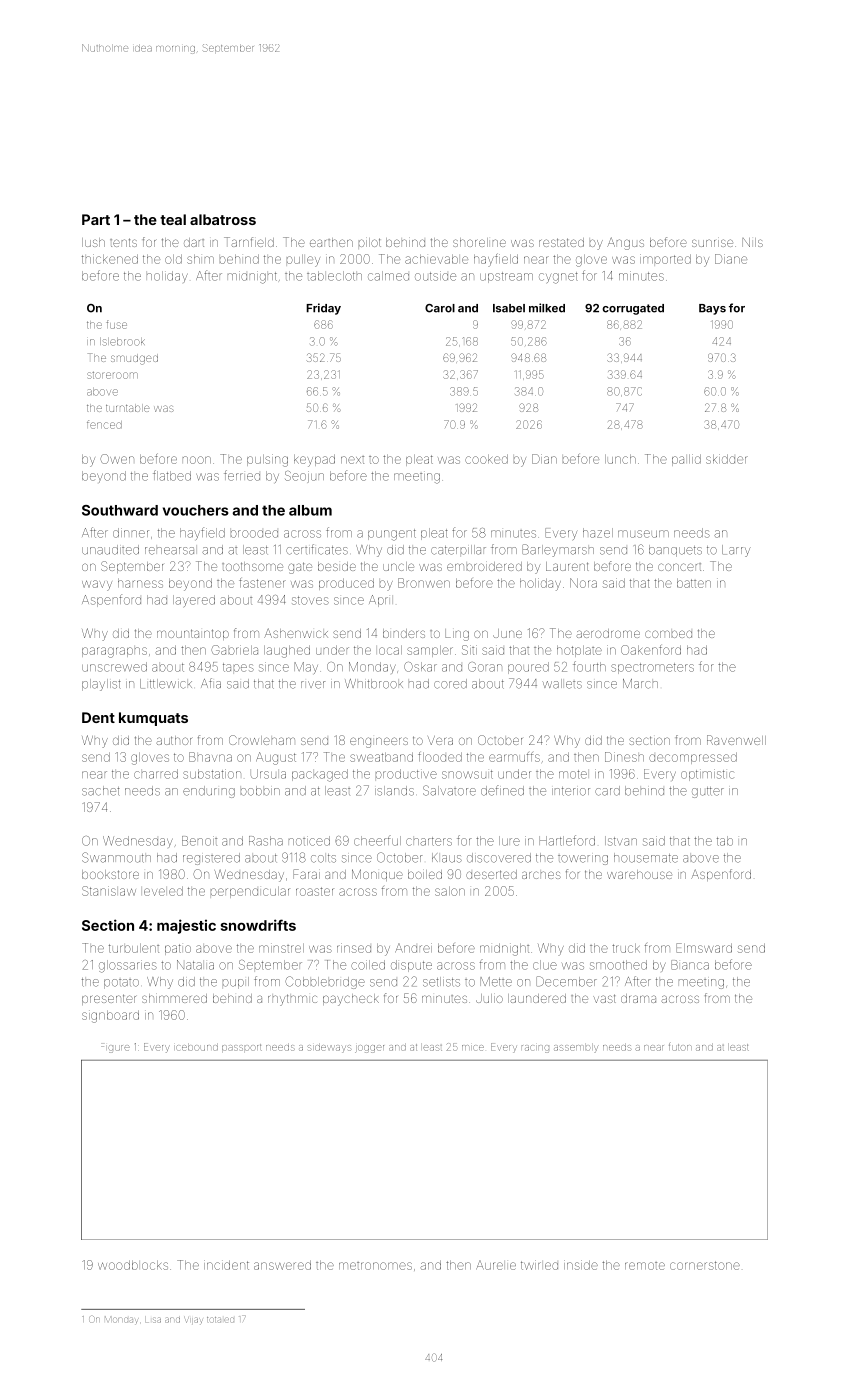 Image resolution: width=849 pixels, height=1400 pixels. What do you see at coordinates (708, 792) in the document?
I see `gutter` at bounding box center [708, 792].
